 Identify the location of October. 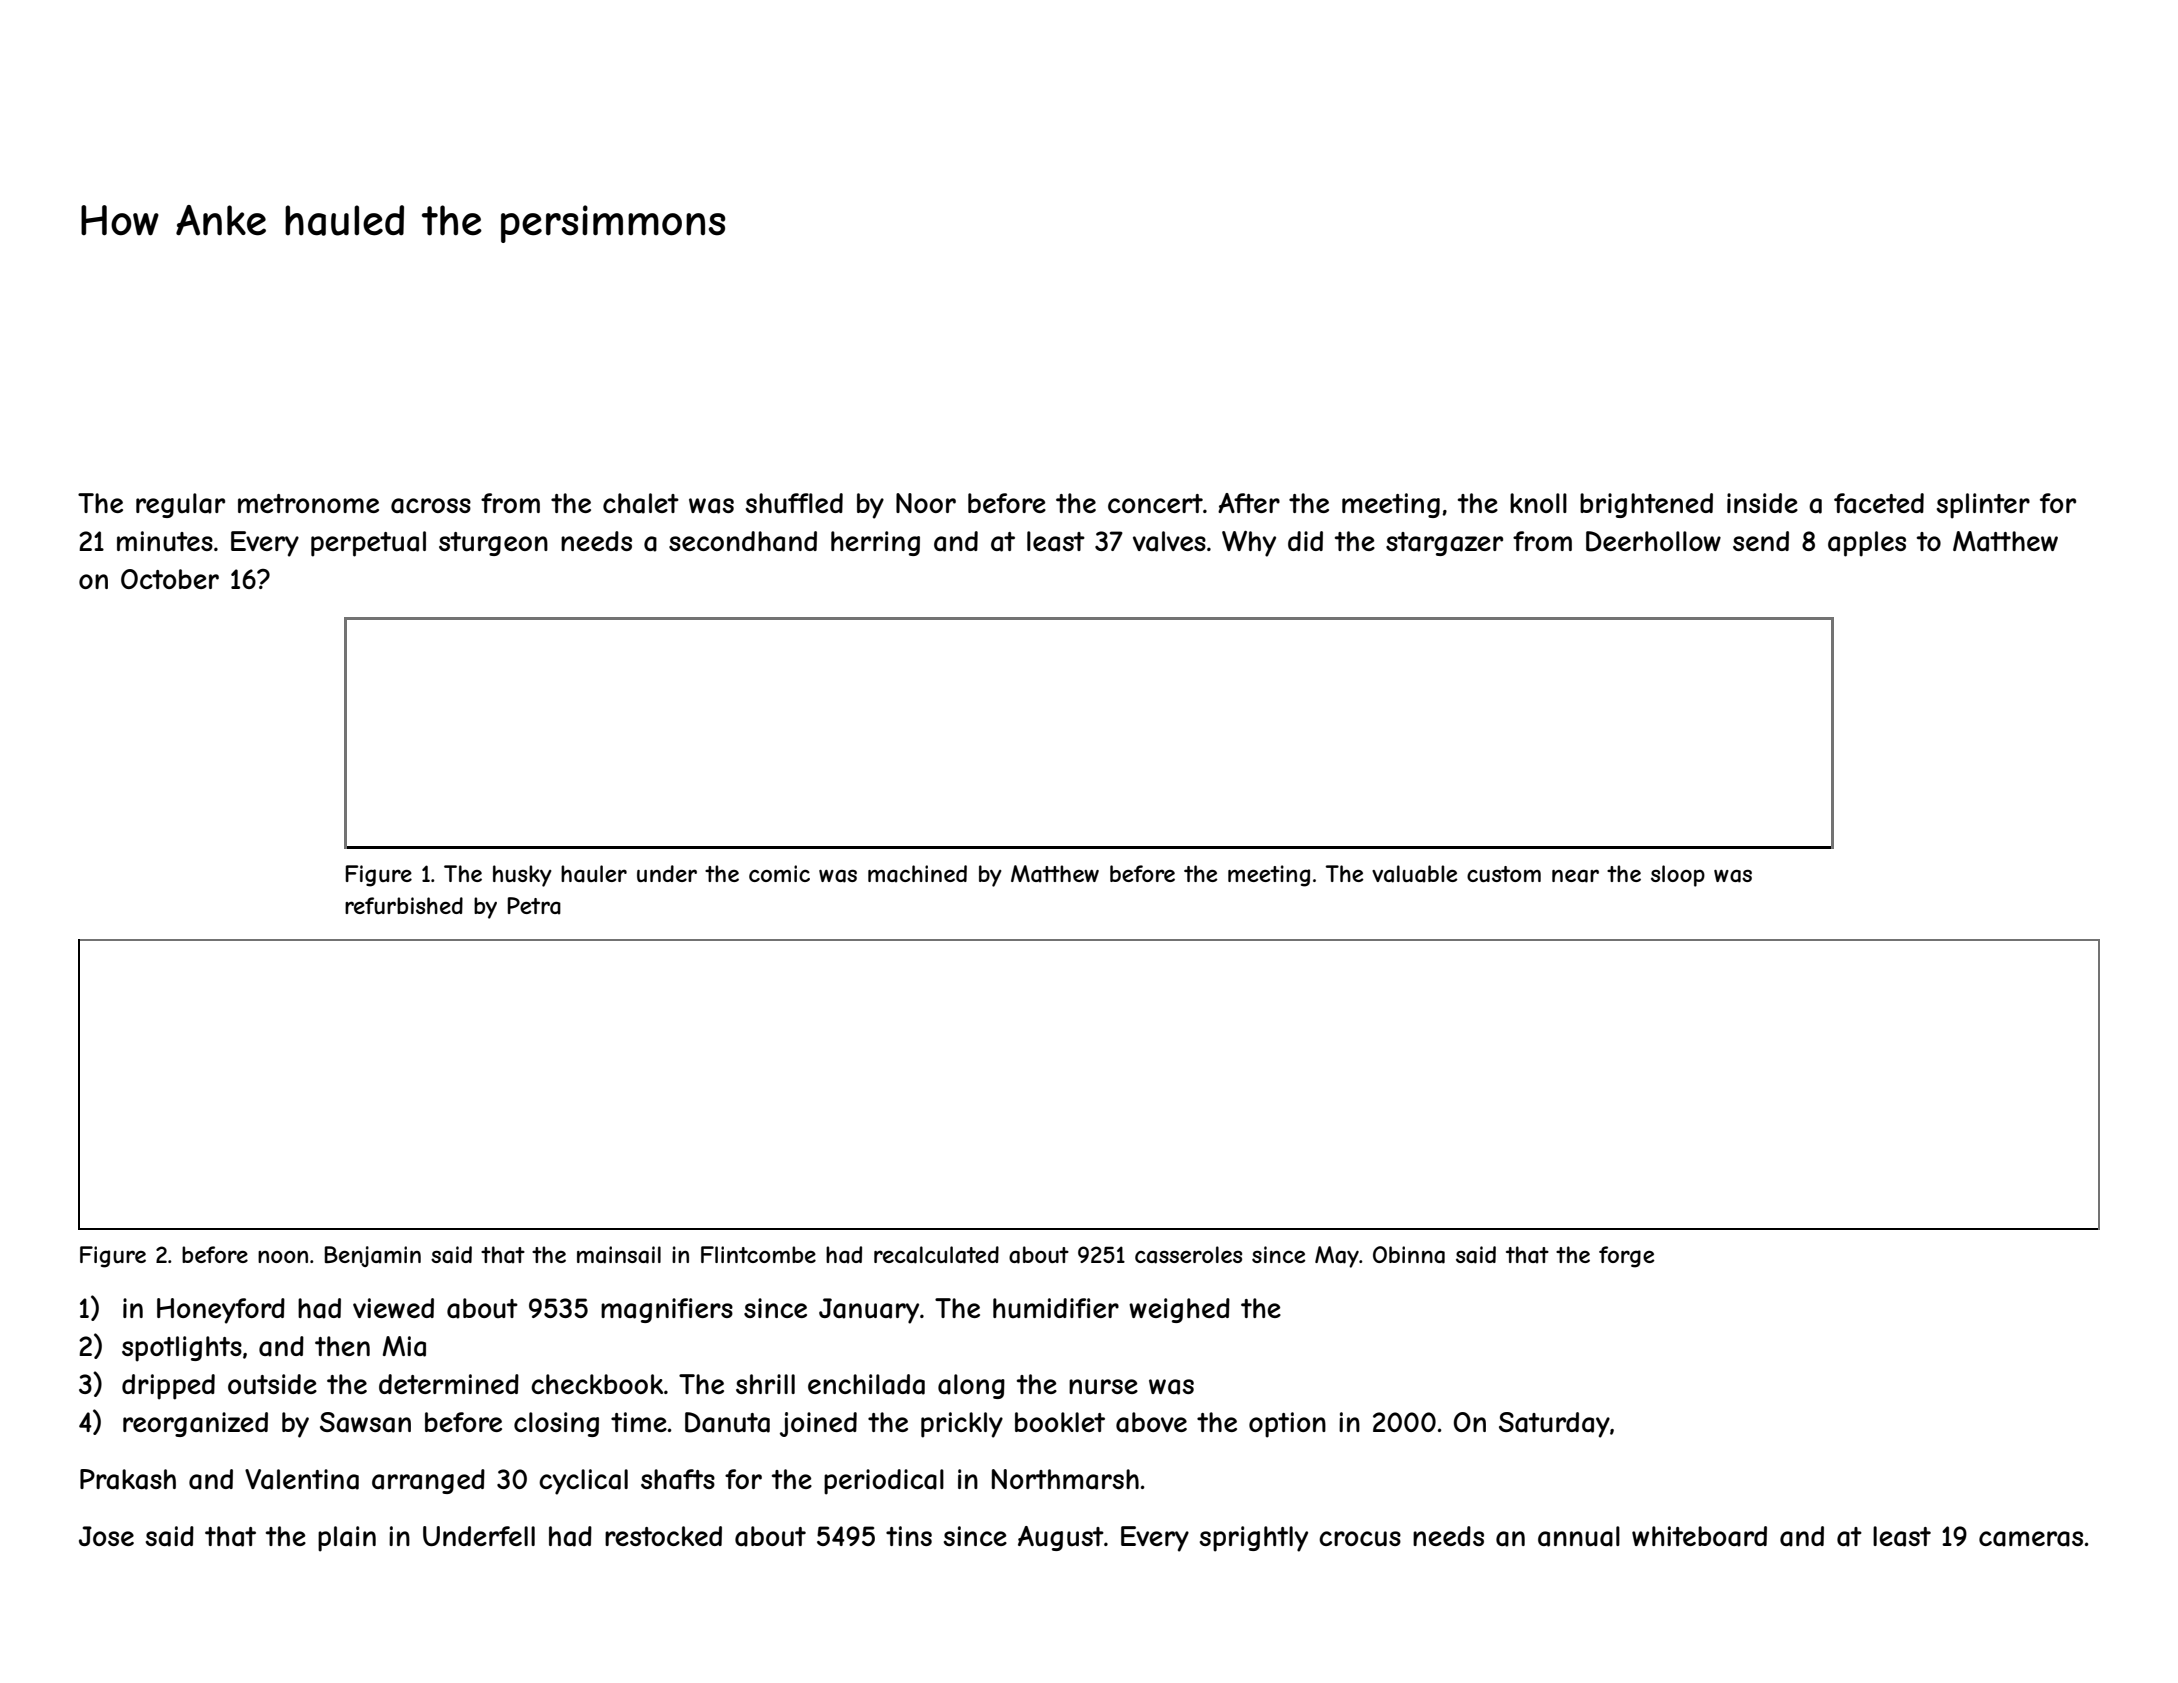
(170, 579).
